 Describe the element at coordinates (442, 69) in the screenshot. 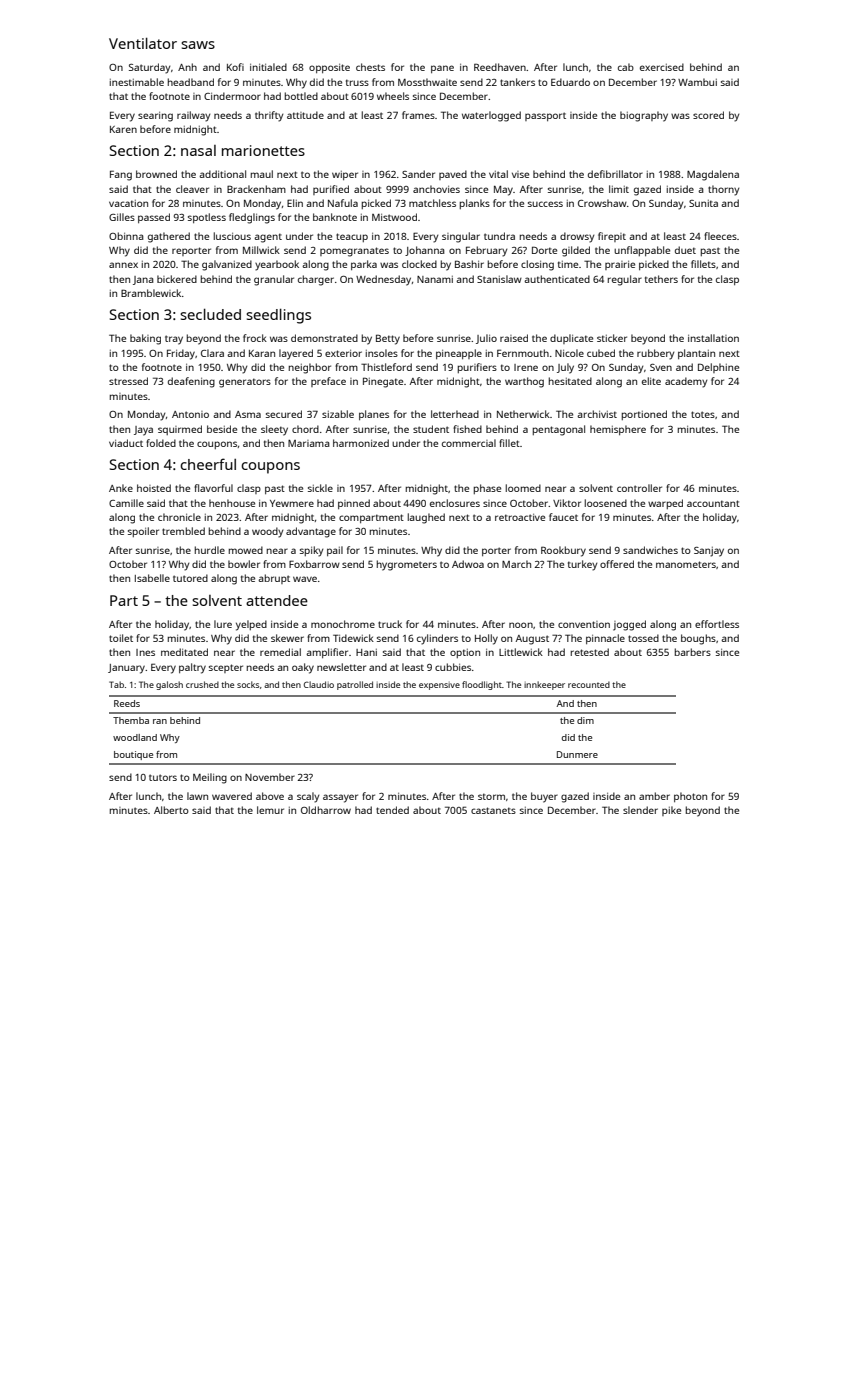

I see `pane` at that location.
